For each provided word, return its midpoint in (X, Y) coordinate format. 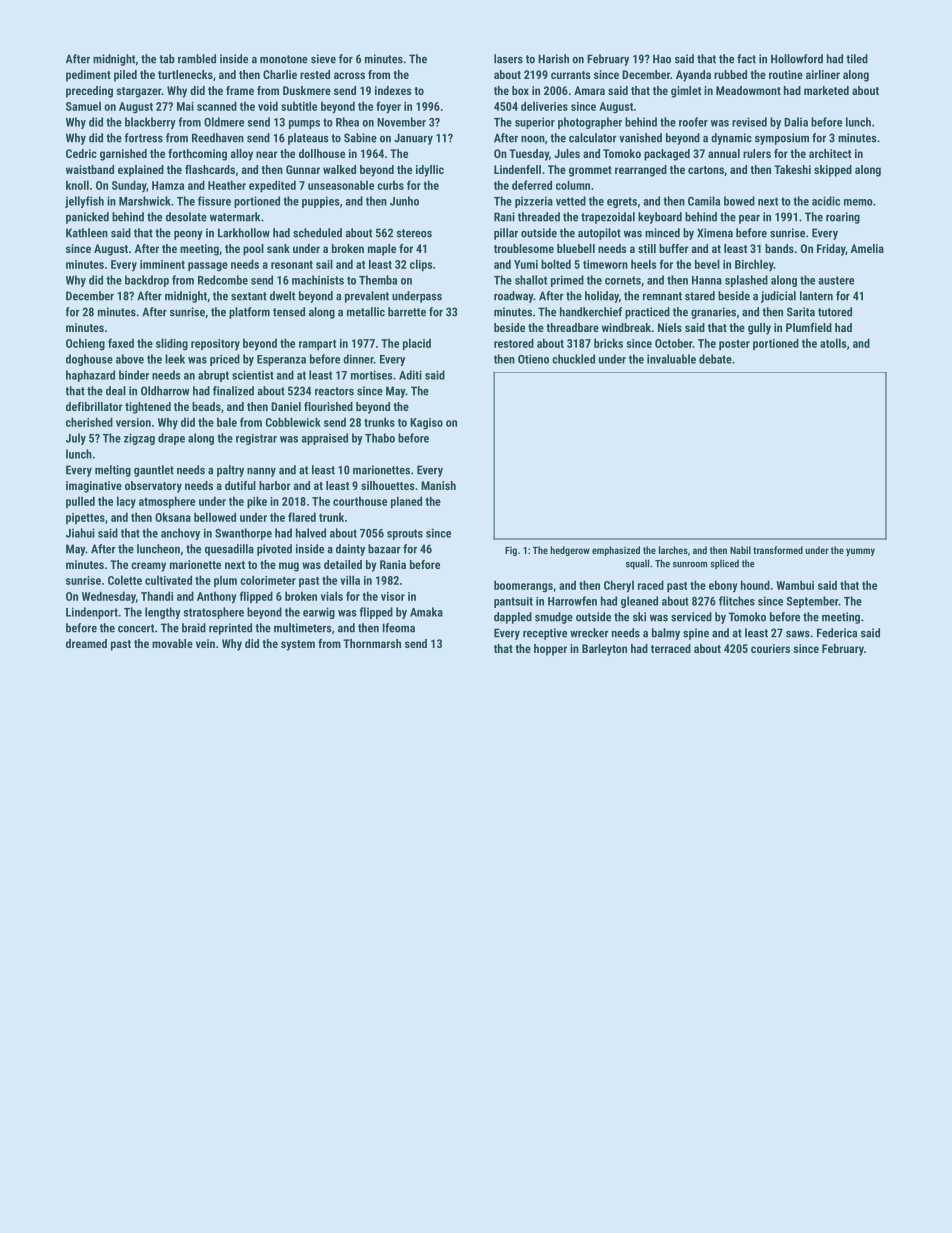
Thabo (380, 438)
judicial (778, 297)
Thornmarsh (372, 643)
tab (167, 59)
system (298, 645)
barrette (407, 312)
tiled (857, 59)
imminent (162, 264)
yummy (860, 552)
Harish (553, 59)
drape (171, 439)
